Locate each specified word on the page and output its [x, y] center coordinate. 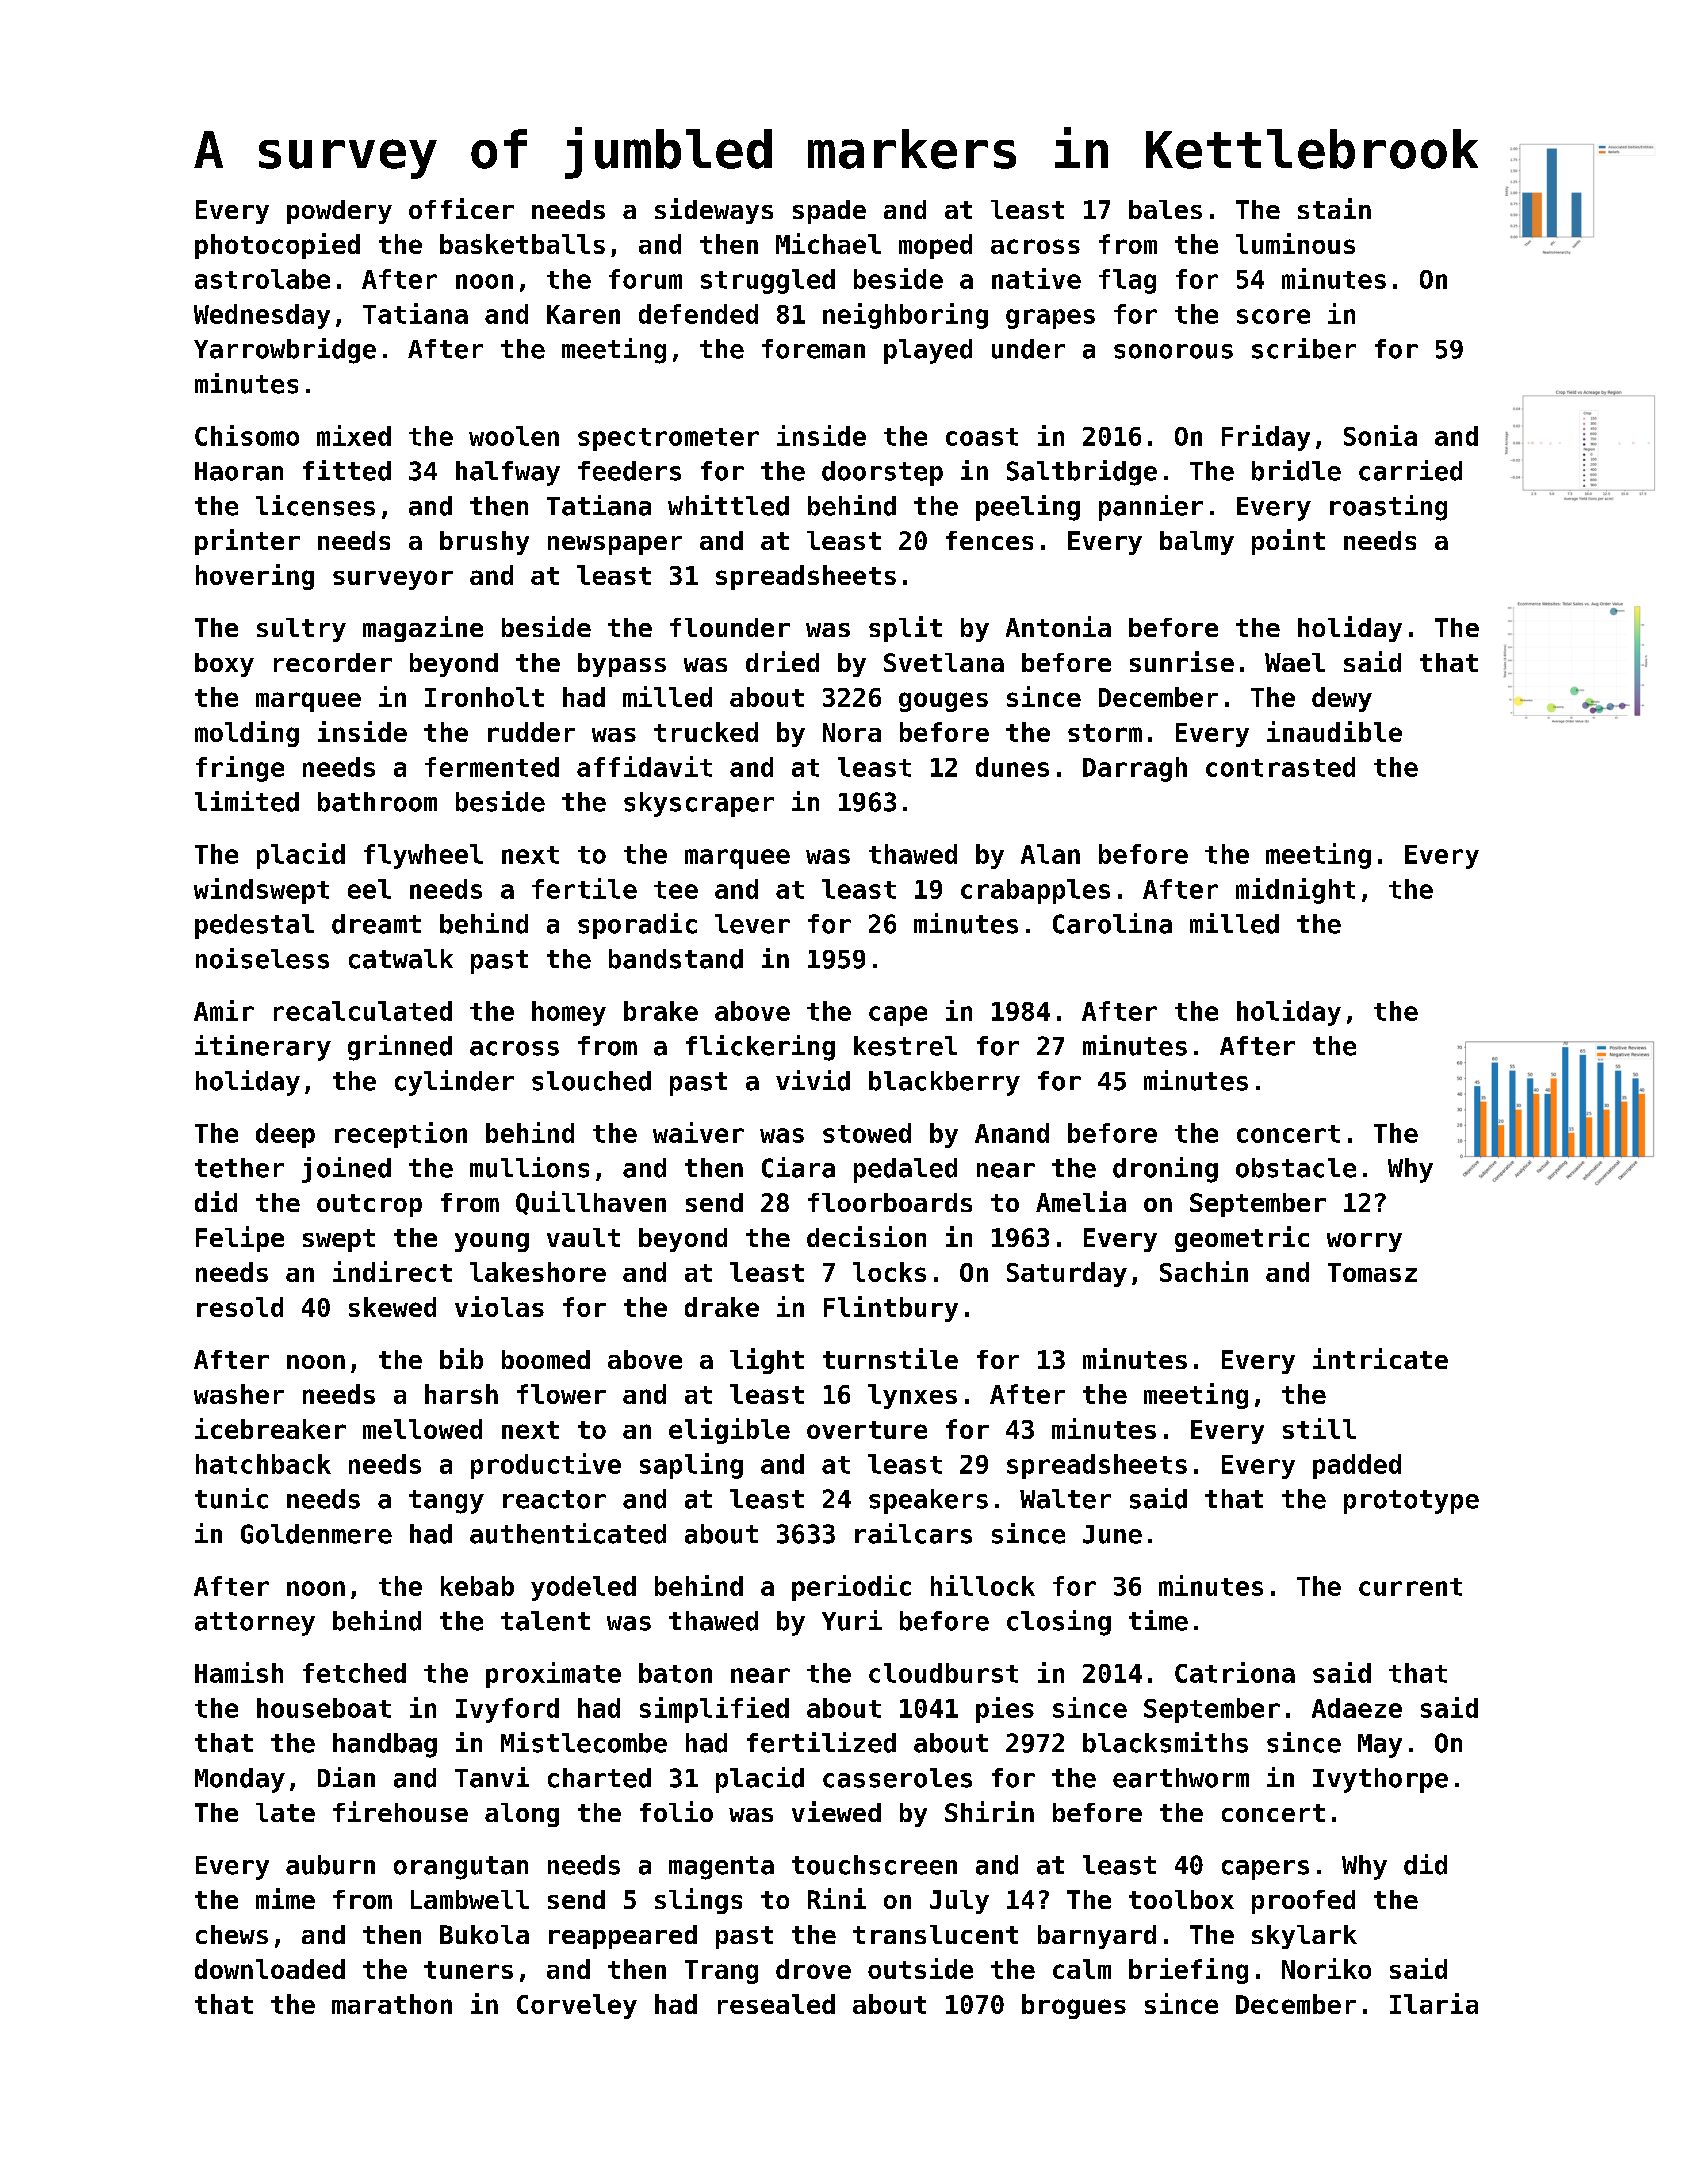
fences [989, 540]
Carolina [1112, 923]
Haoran [239, 471]
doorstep [882, 473]
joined [346, 1170]
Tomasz [1372, 1272]
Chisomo [247, 435]
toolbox [1181, 1899]
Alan [1050, 854]
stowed [867, 1133]
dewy [1342, 699]
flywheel [423, 856]
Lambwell [470, 1899]
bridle [1296, 470]
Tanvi [492, 1777]
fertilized [821, 1742]
